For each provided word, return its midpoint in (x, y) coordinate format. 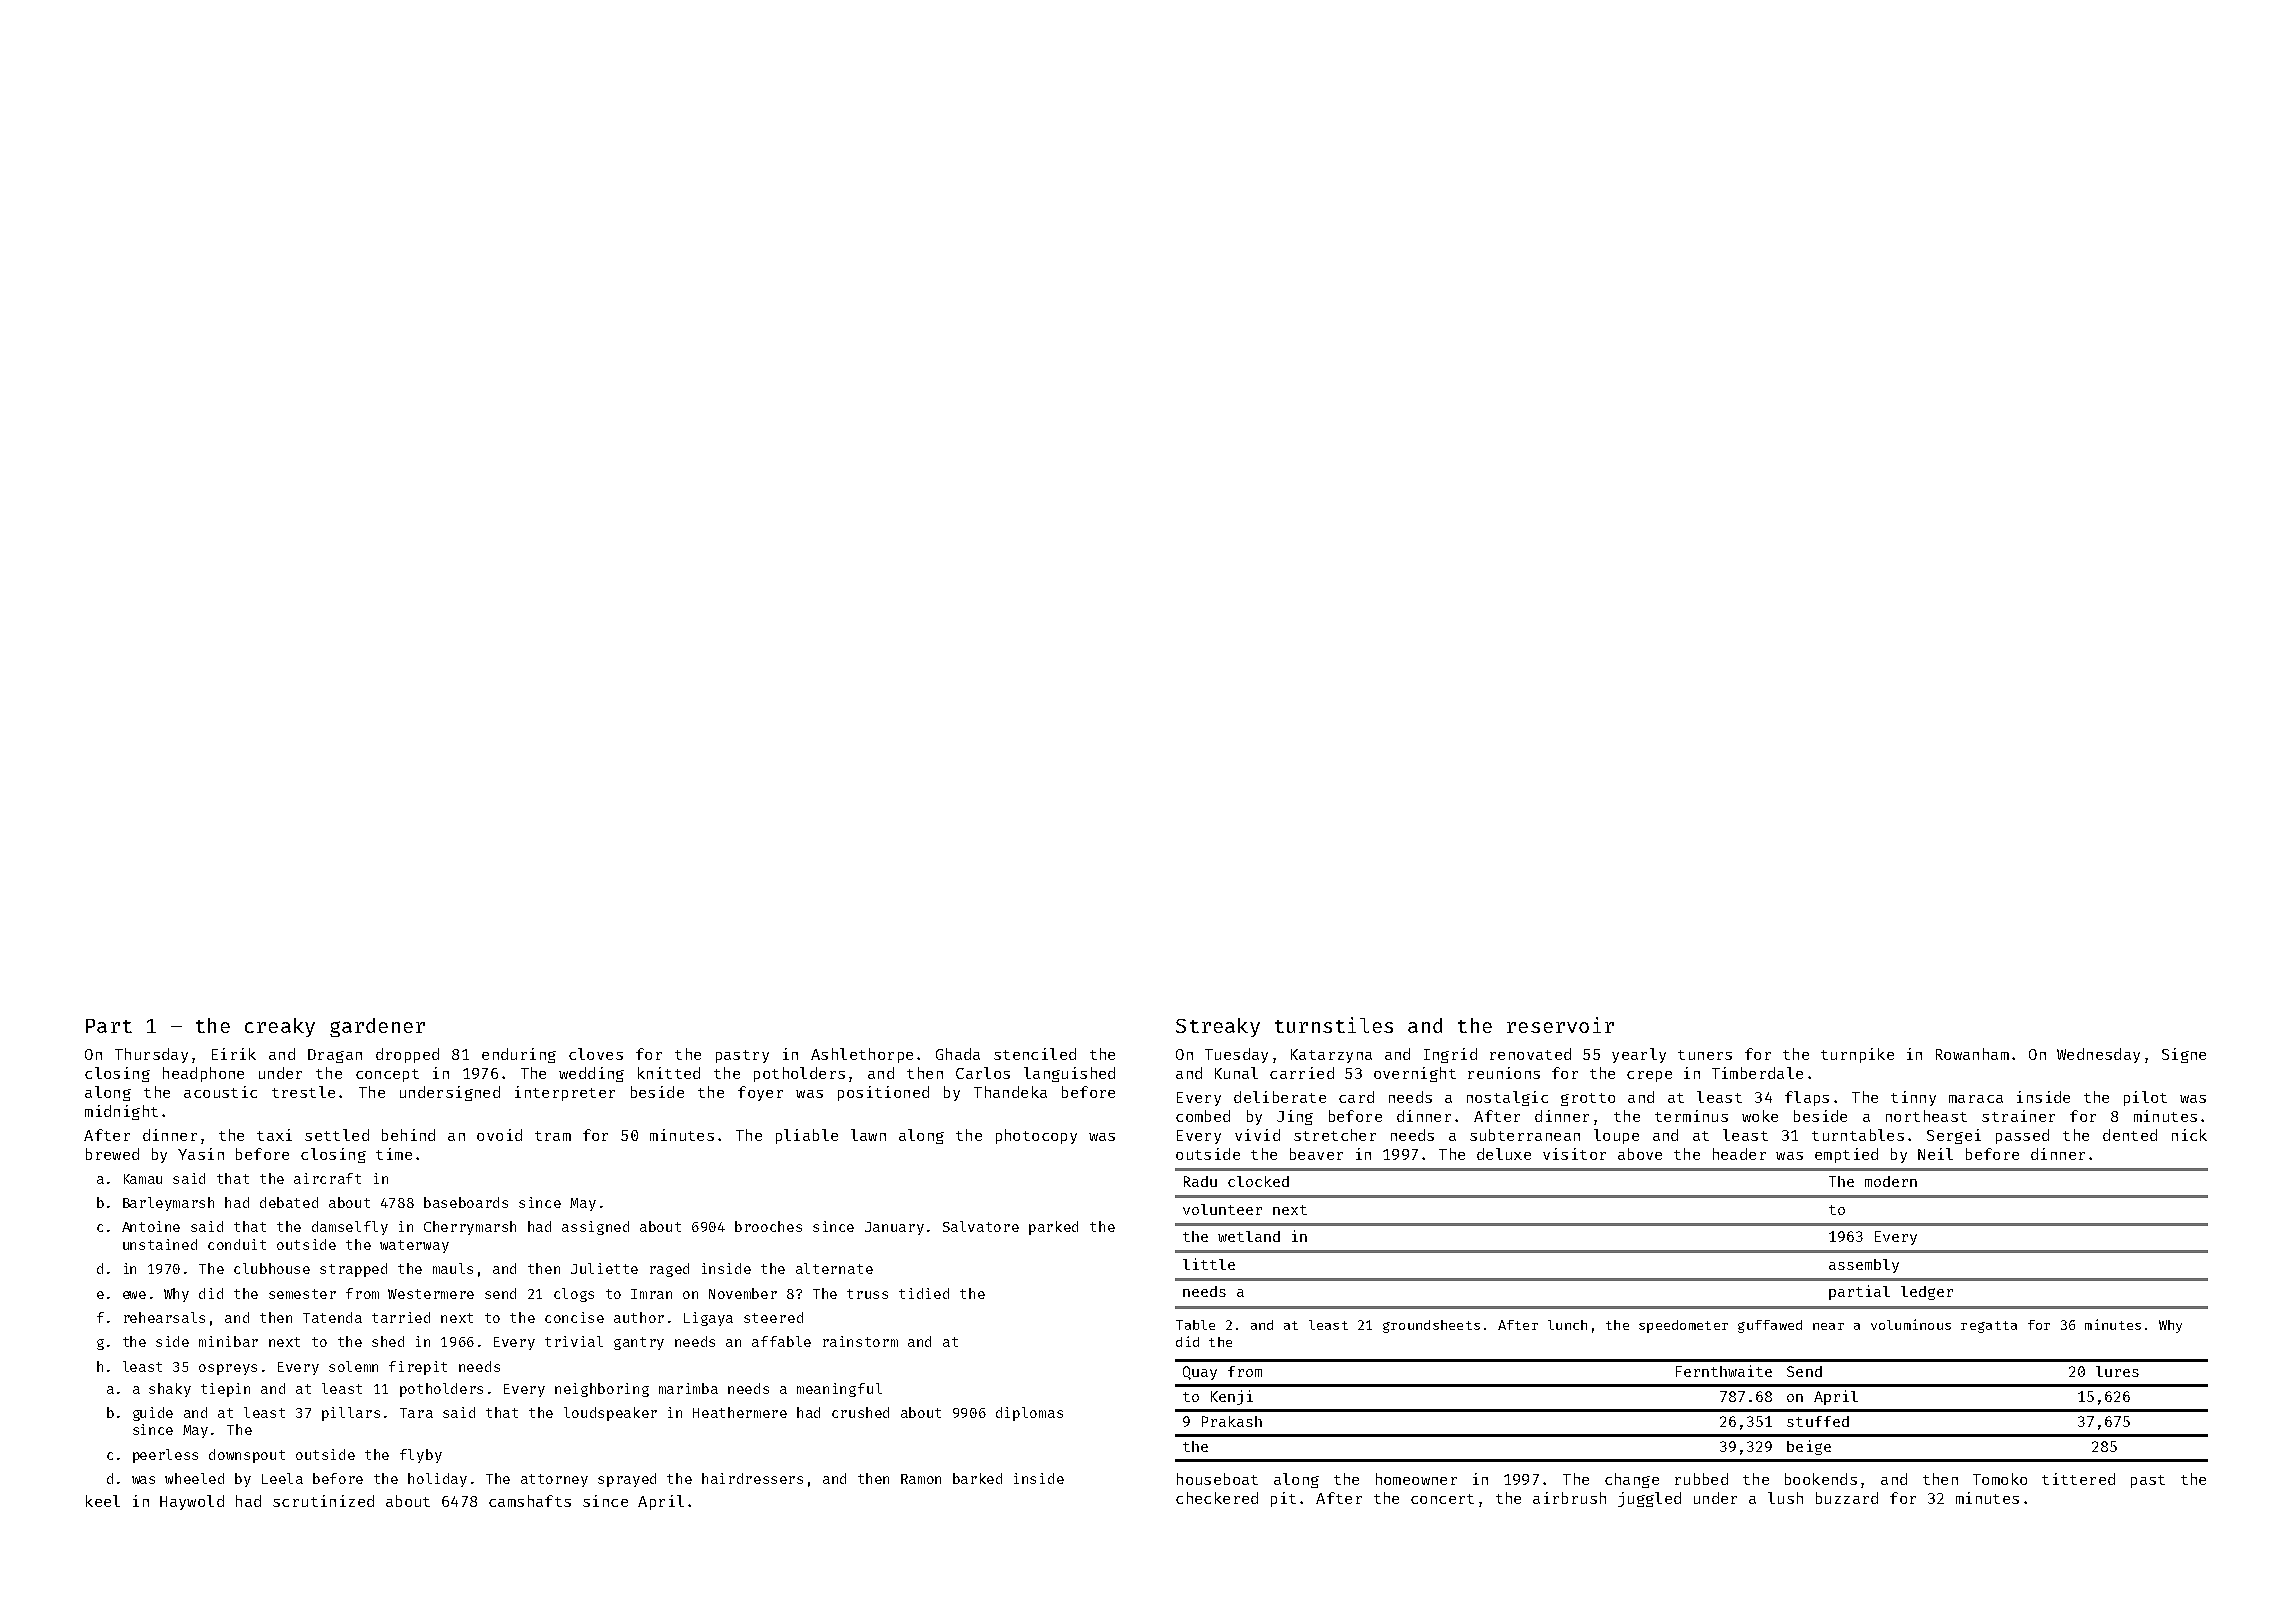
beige (1809, 1447)
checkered (1217, 1498)
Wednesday (2098, 1055)
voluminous (1911, 1324)
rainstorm (860, 1341)
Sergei (1954, 1136)
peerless (165, 1456)
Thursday (151, 1055)
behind (408, 1135)
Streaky (1218, 1027)
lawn (868, 1135)
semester (302, 1294)
